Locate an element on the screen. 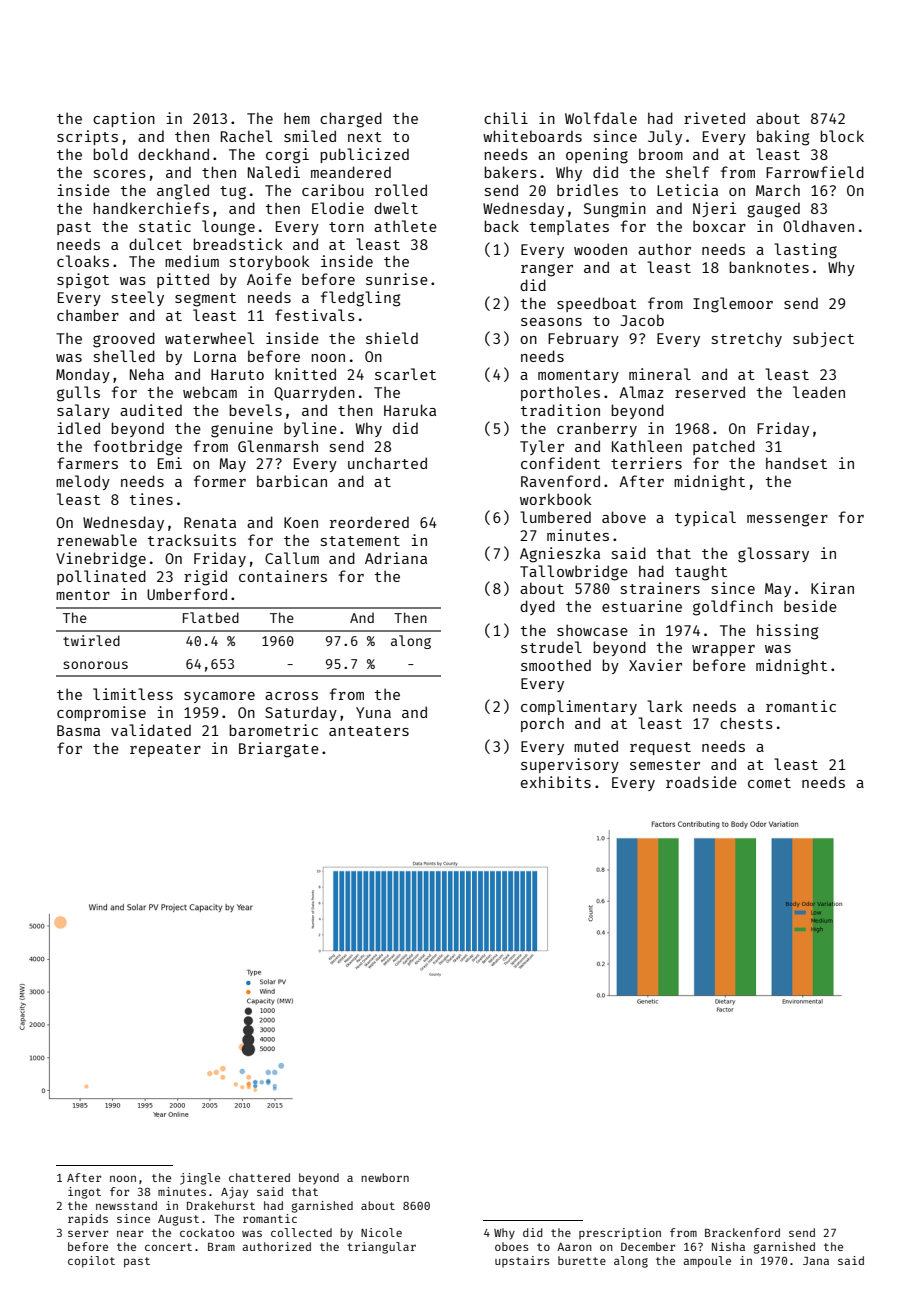 This screenshot has width=924, height=1308. genuine is located at coordinates (242, 430).
